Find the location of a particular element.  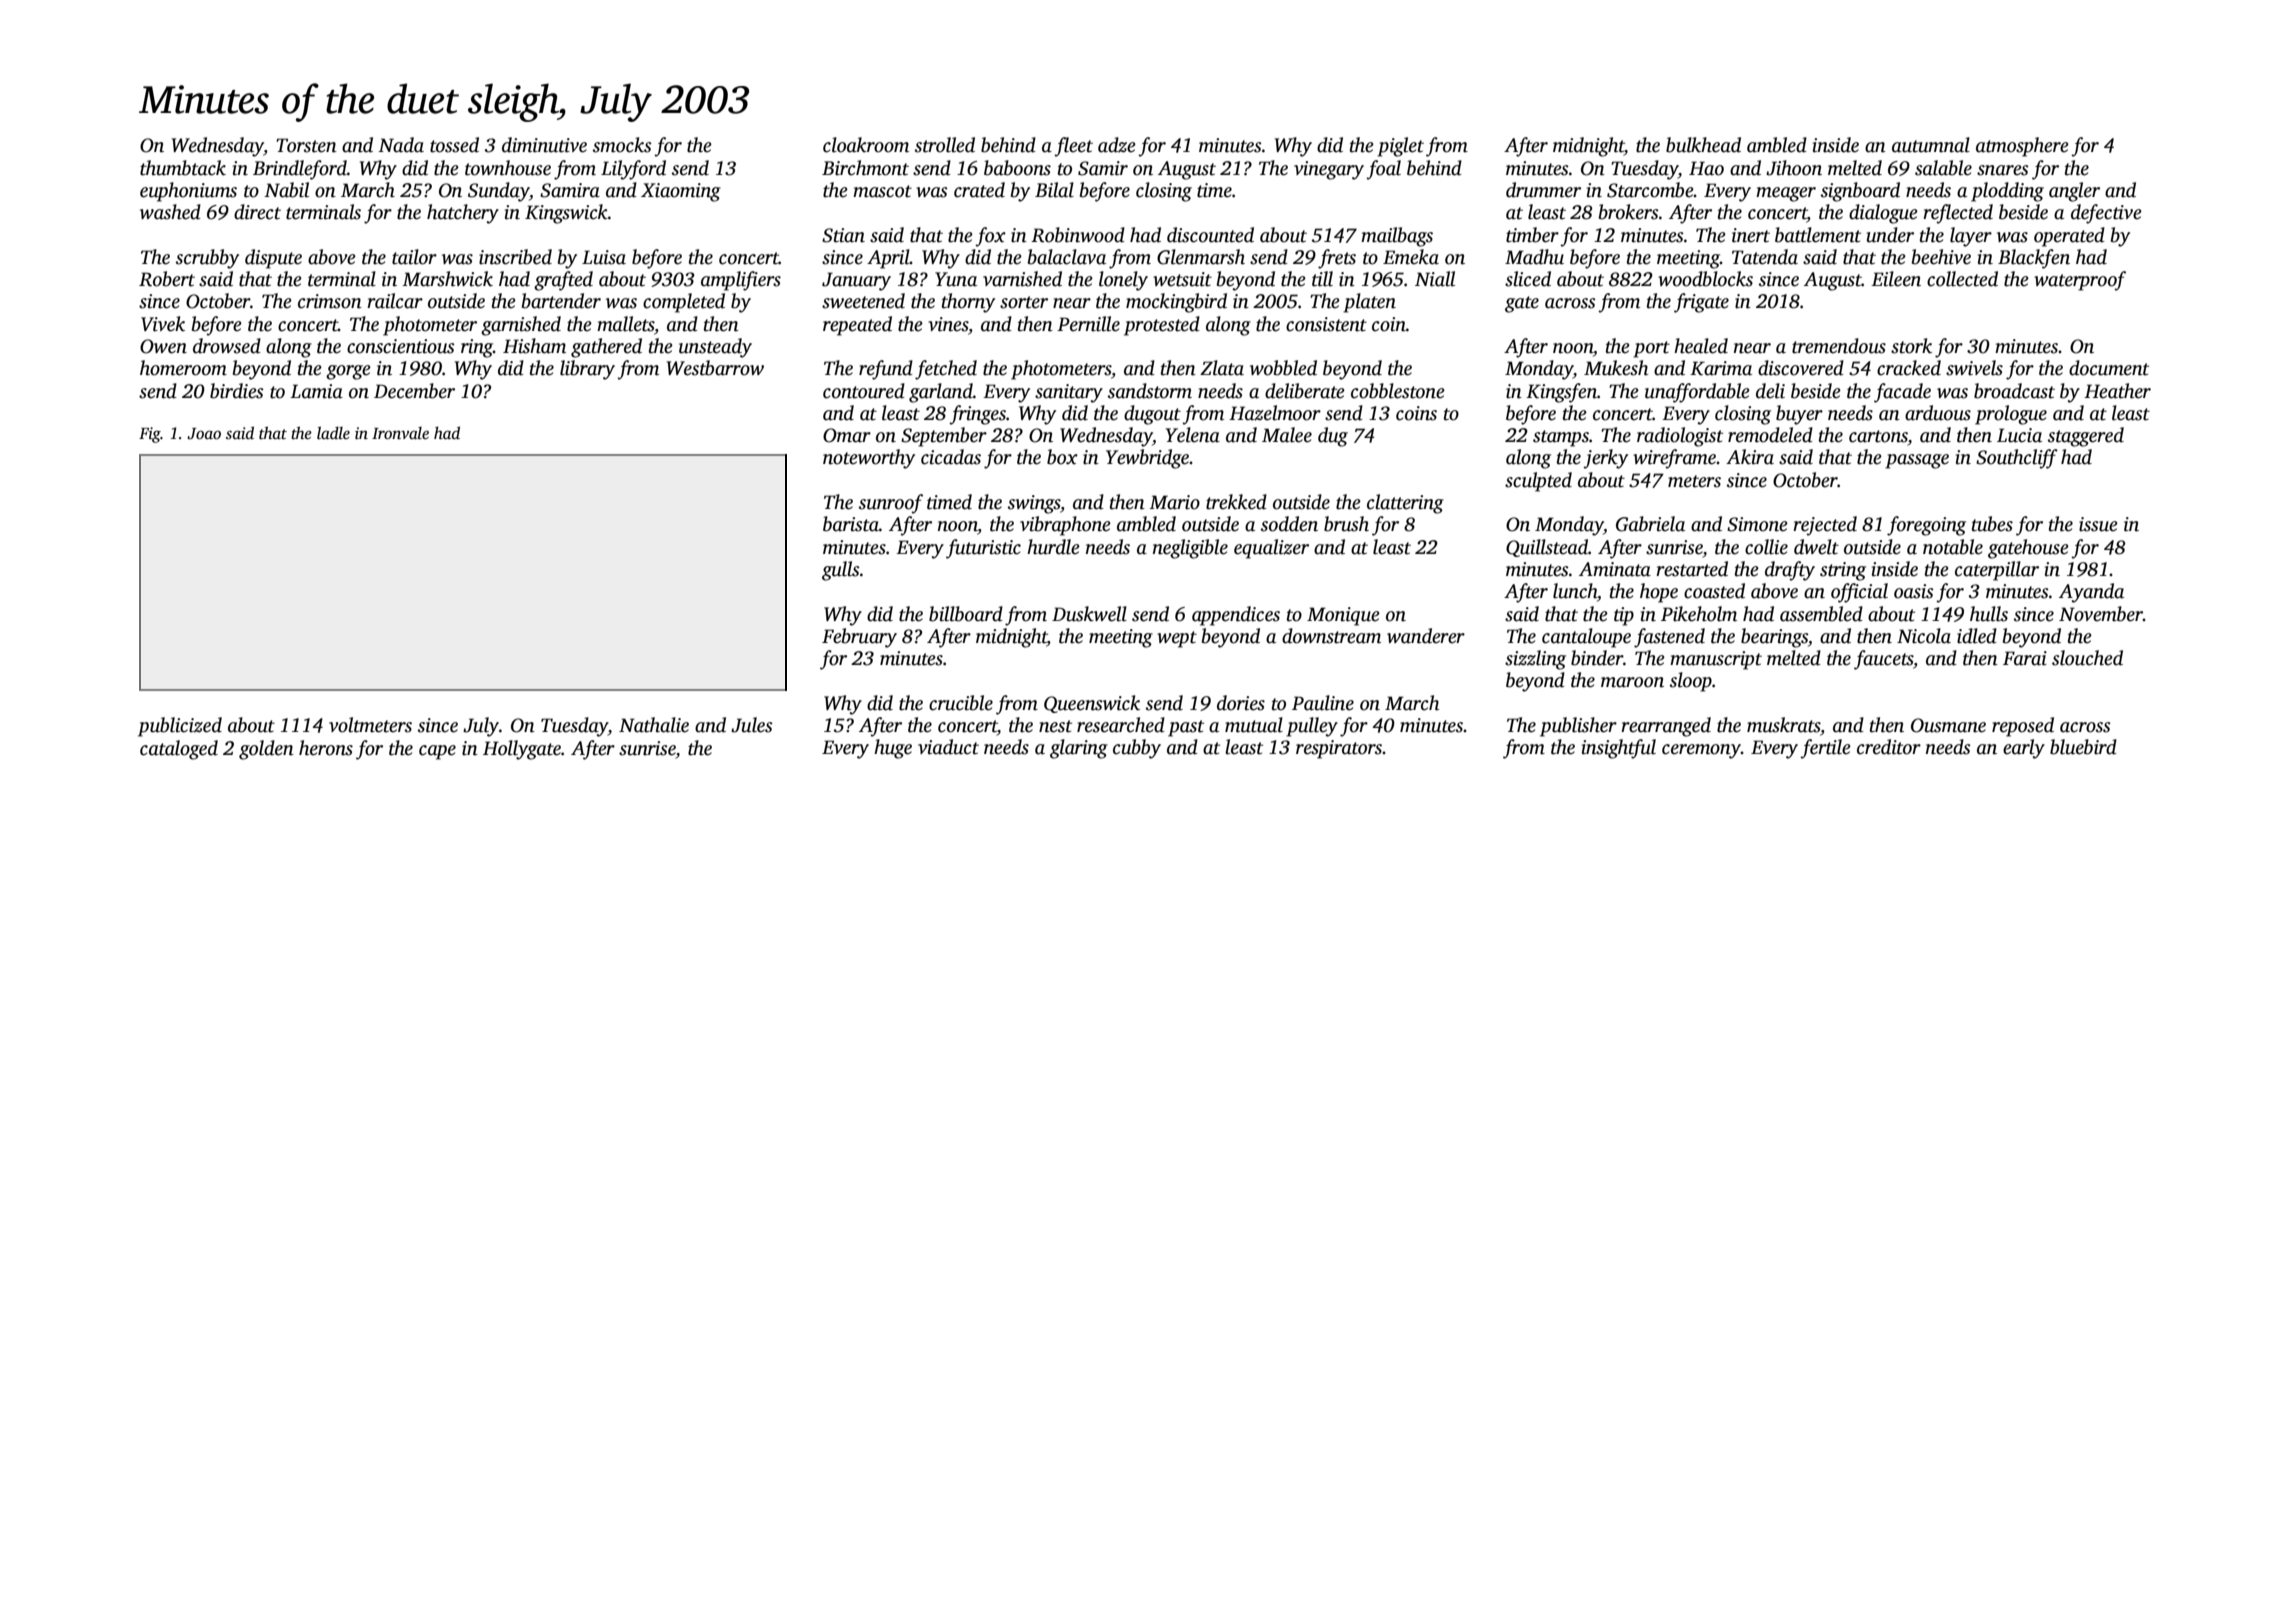

December is located at coordinates (414, 391).
